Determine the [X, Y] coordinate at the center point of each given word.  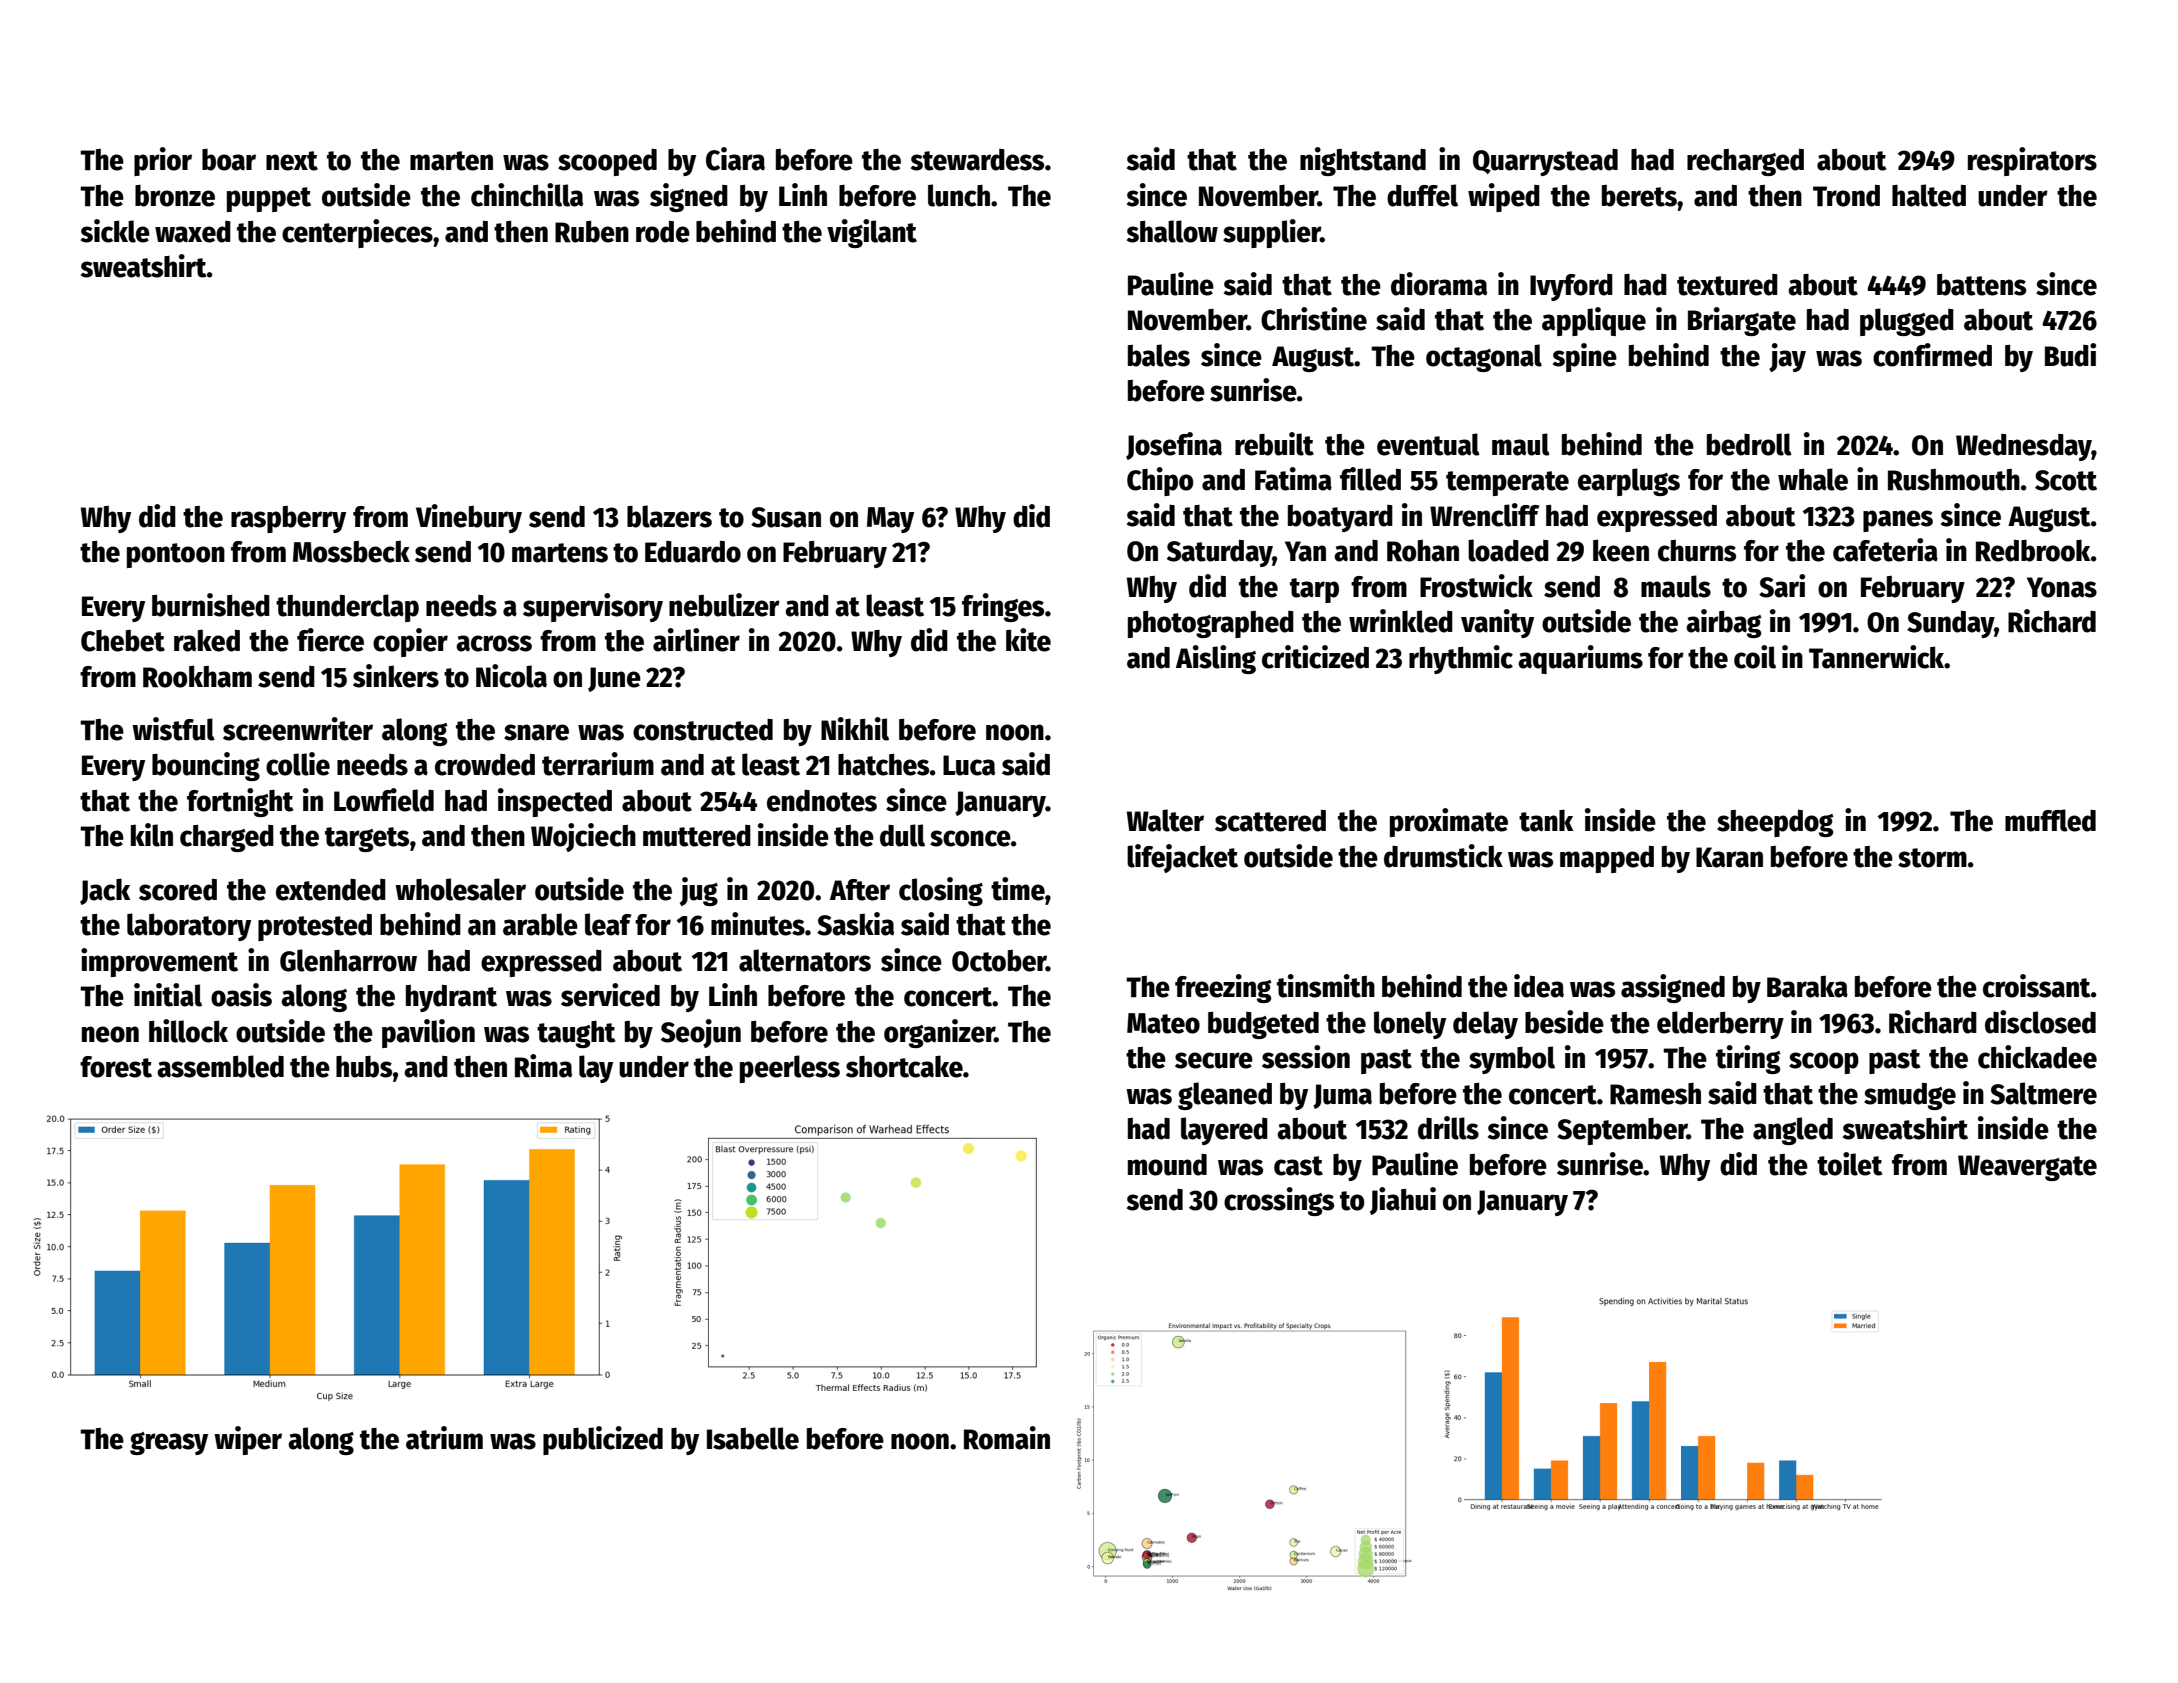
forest [116, 1067]
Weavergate [2027, 1168]
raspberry [288, 519]
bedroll [1749, 444]
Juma [1342, 1096]
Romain [1007, 1438]
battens [1981, 285]
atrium [444, 1438]
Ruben [592, 232]
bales [1159, 355]
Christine [1314, 319]
